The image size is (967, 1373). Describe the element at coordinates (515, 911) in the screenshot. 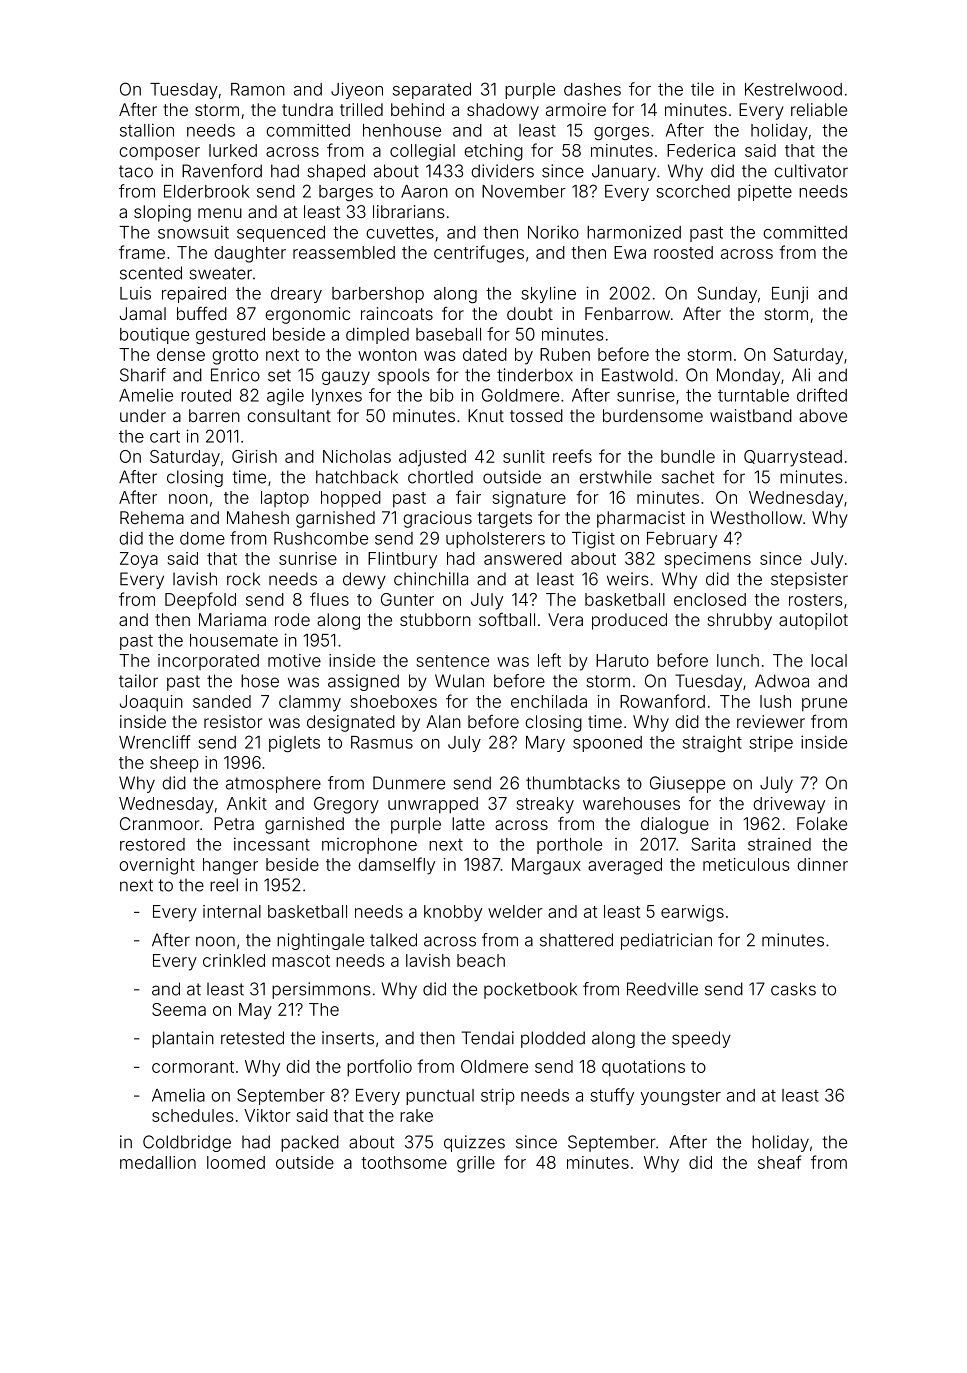

I see `welder` at that location.
